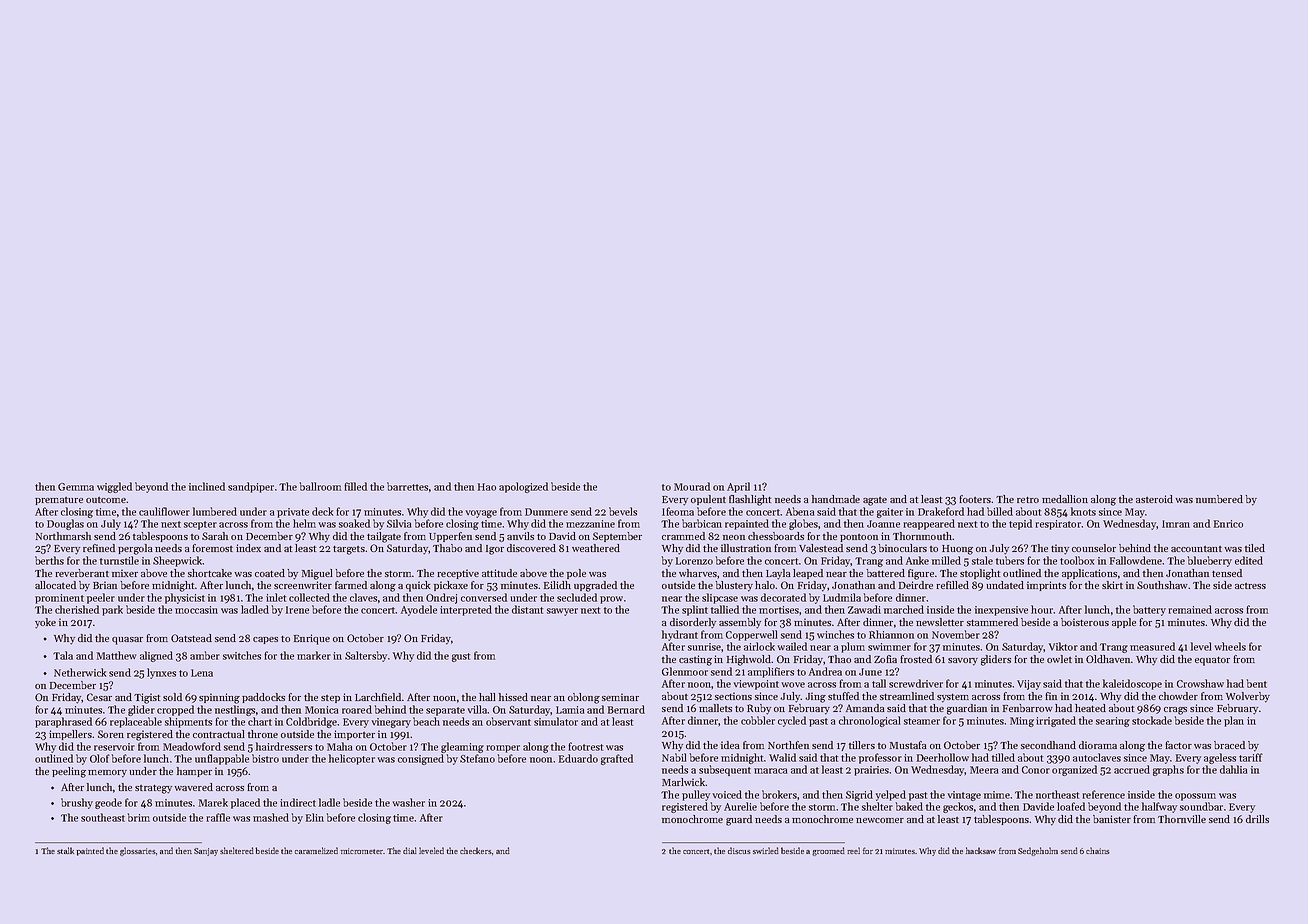 The image size is (1308, 924). What do you see at coordinates (1220, 758) in the document?
I see `ageless` at bounding box center [1220, 758].
